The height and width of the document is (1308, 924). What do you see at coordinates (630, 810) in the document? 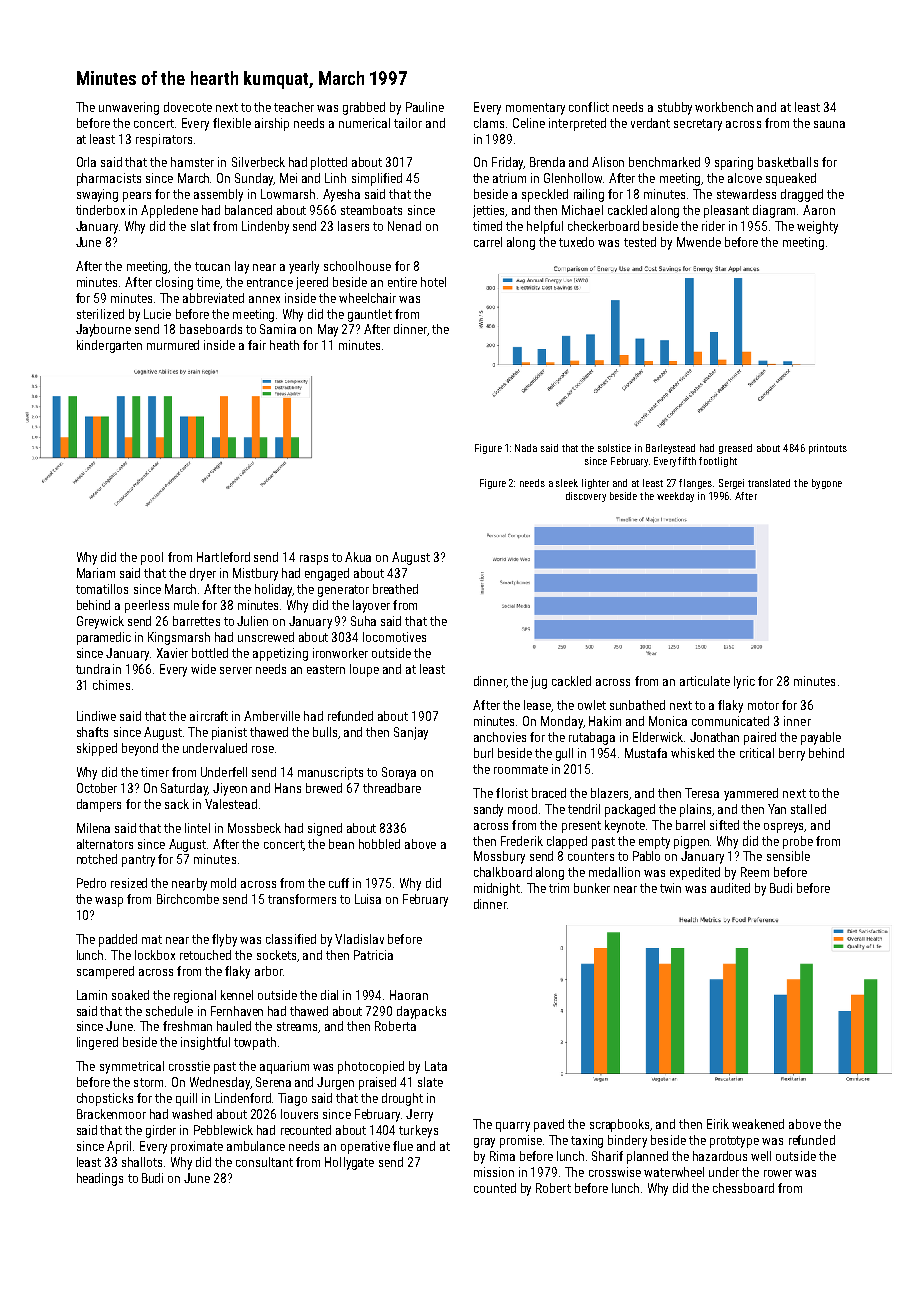
I see `packaged` at bounding box center [630, 810].
